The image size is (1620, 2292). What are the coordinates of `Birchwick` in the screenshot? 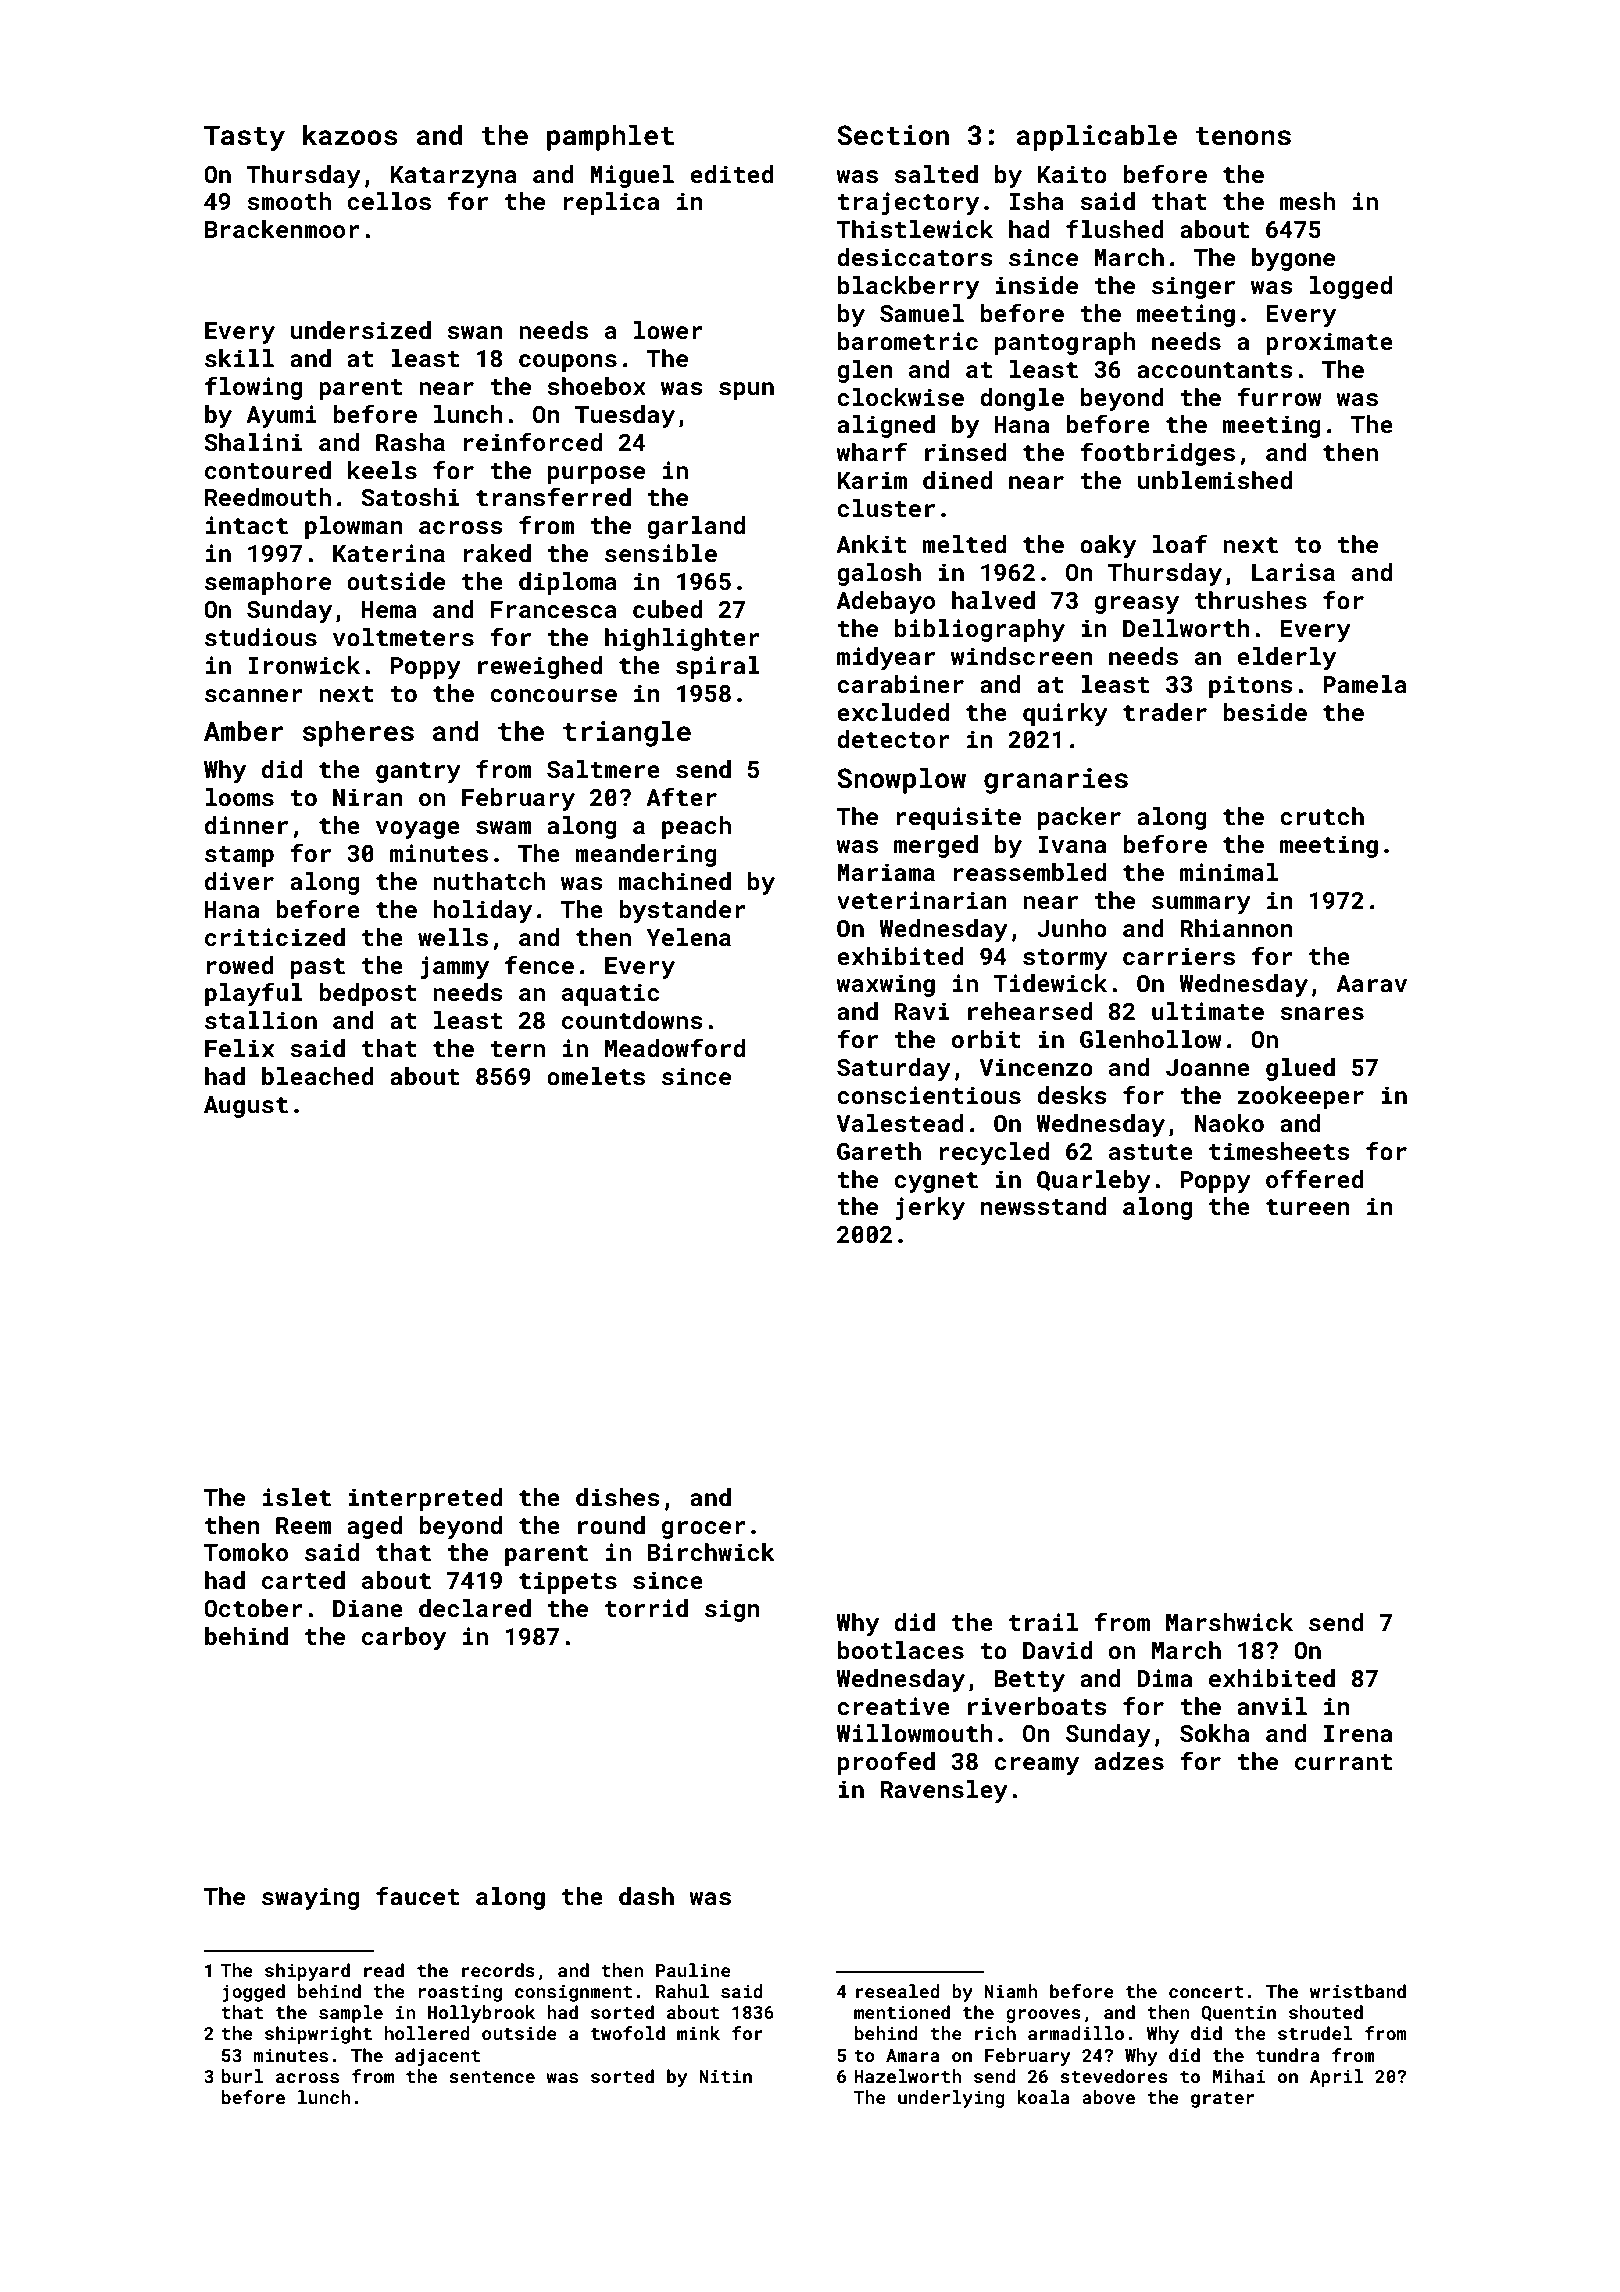 It's located at (711, 1552).
